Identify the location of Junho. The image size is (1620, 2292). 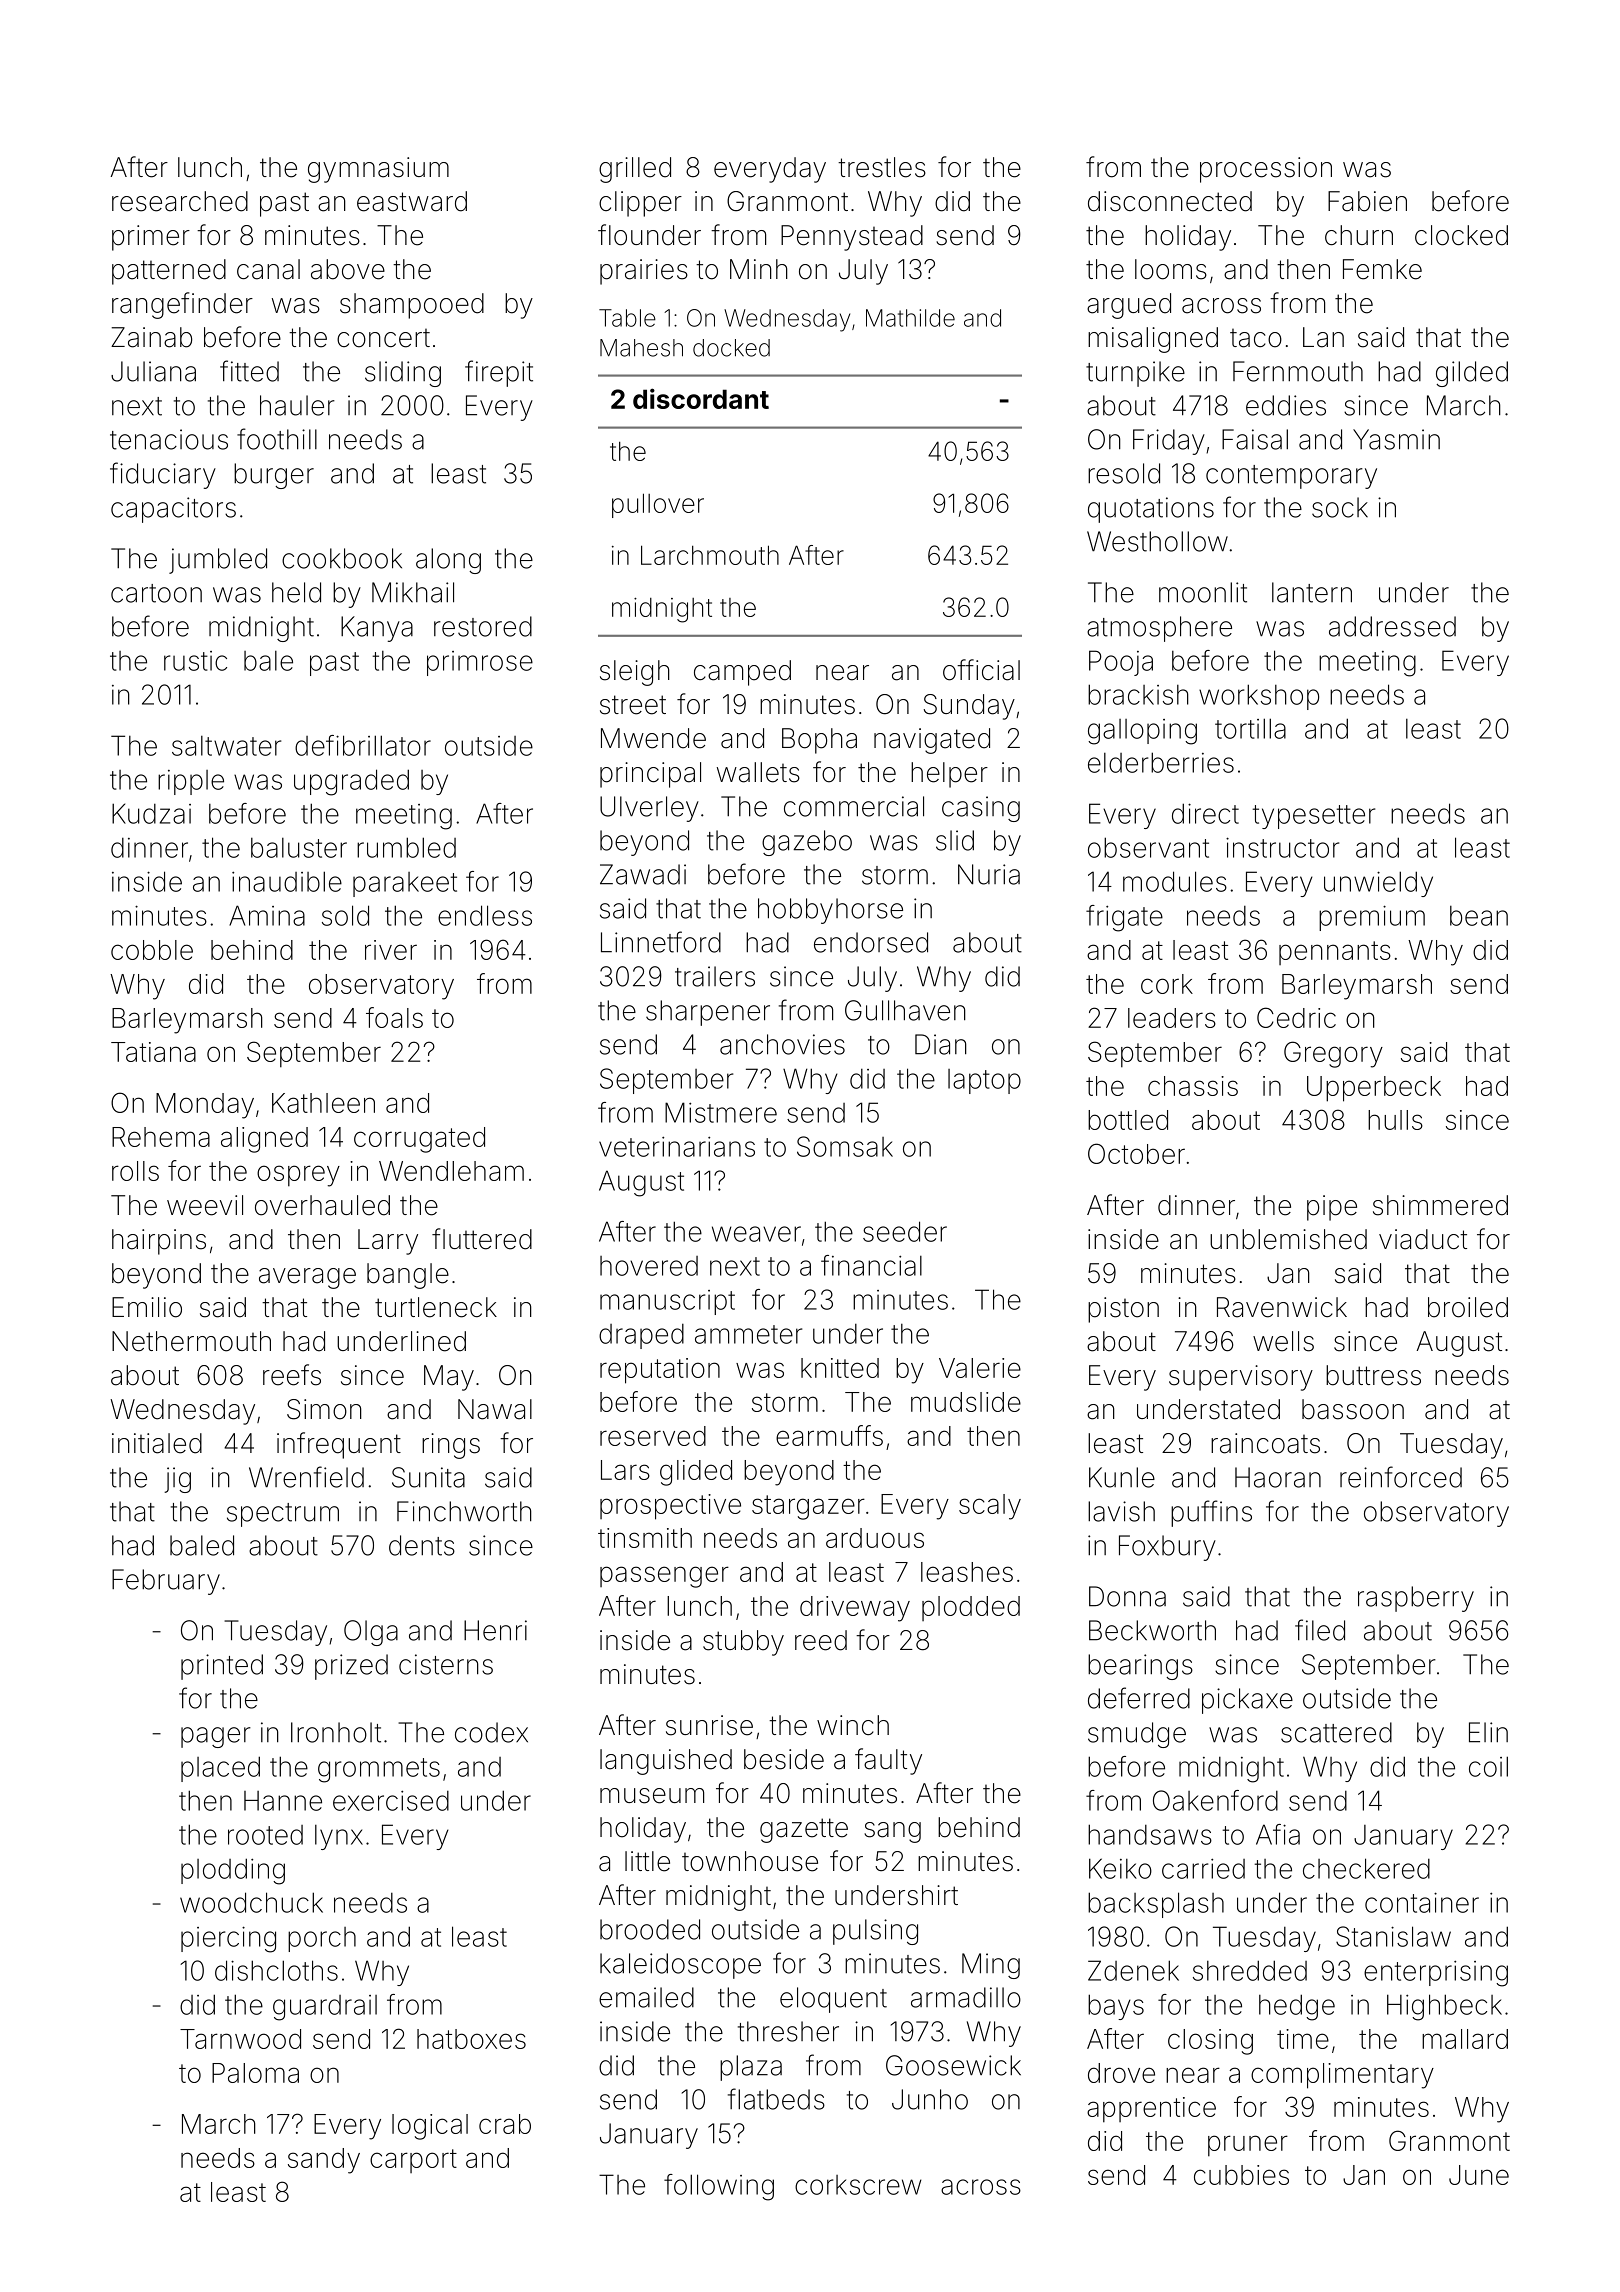
(930, 2099).
